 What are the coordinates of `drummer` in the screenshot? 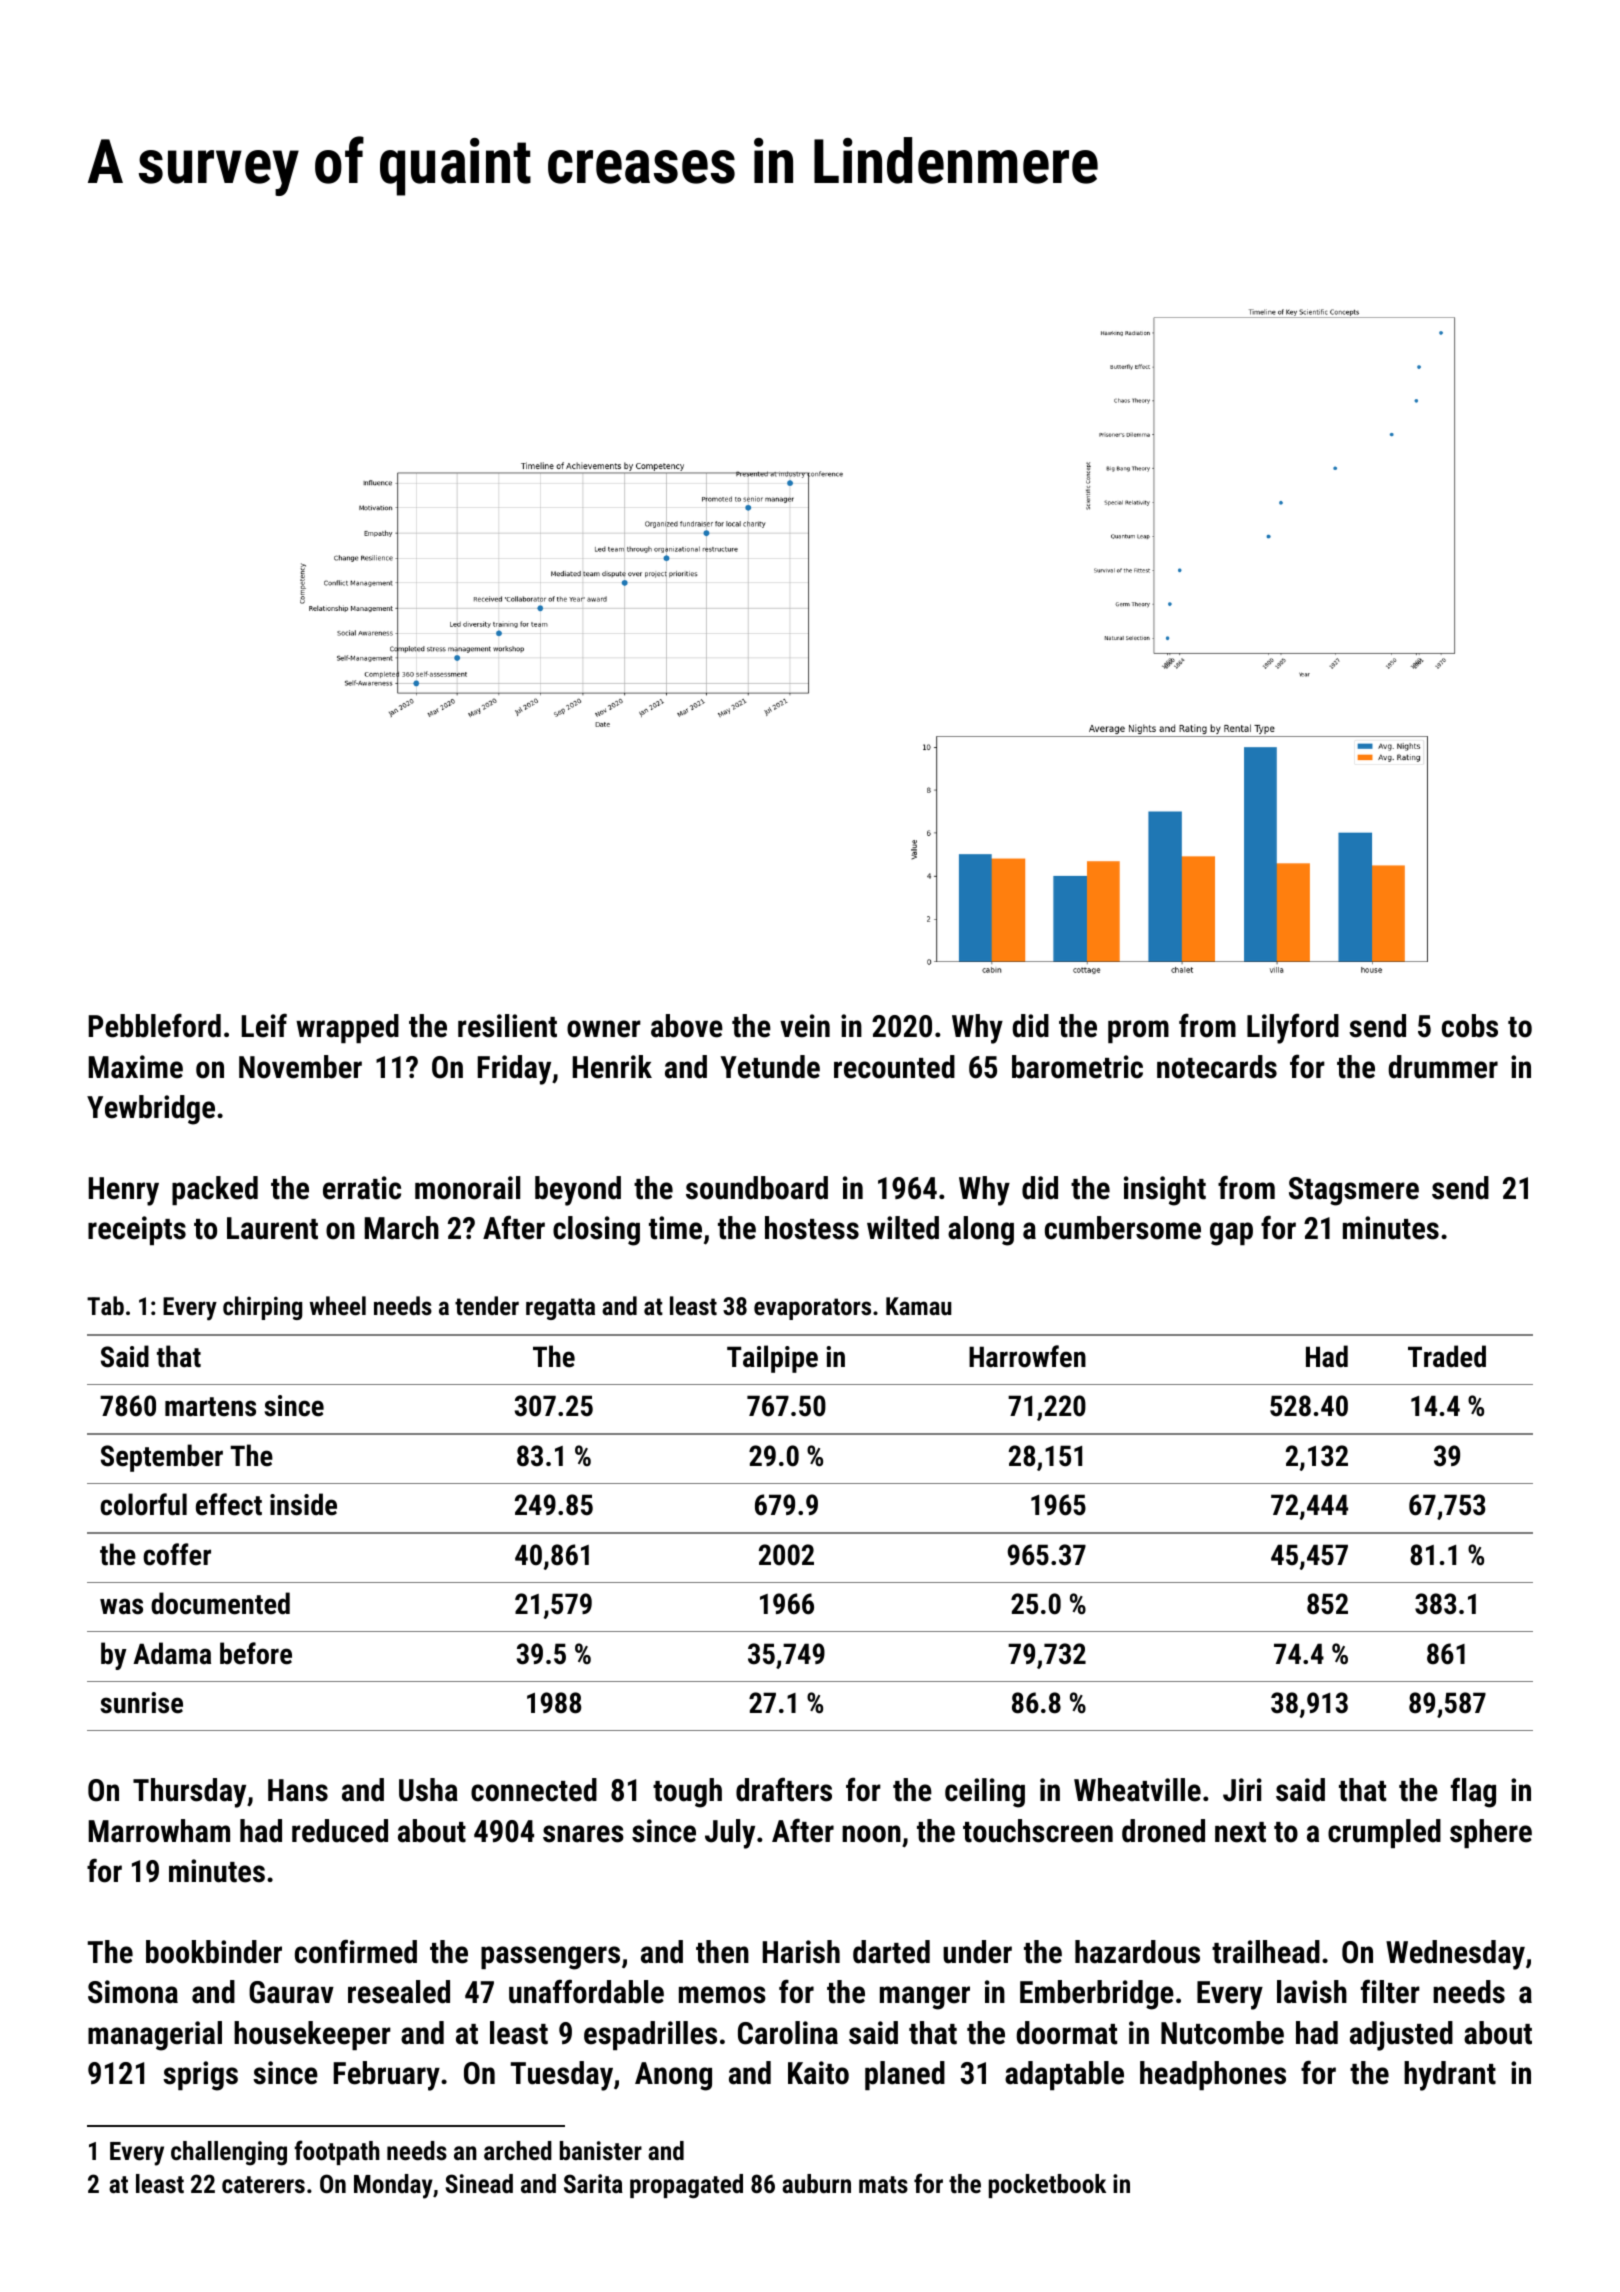 It's located at (1443, 1067).
